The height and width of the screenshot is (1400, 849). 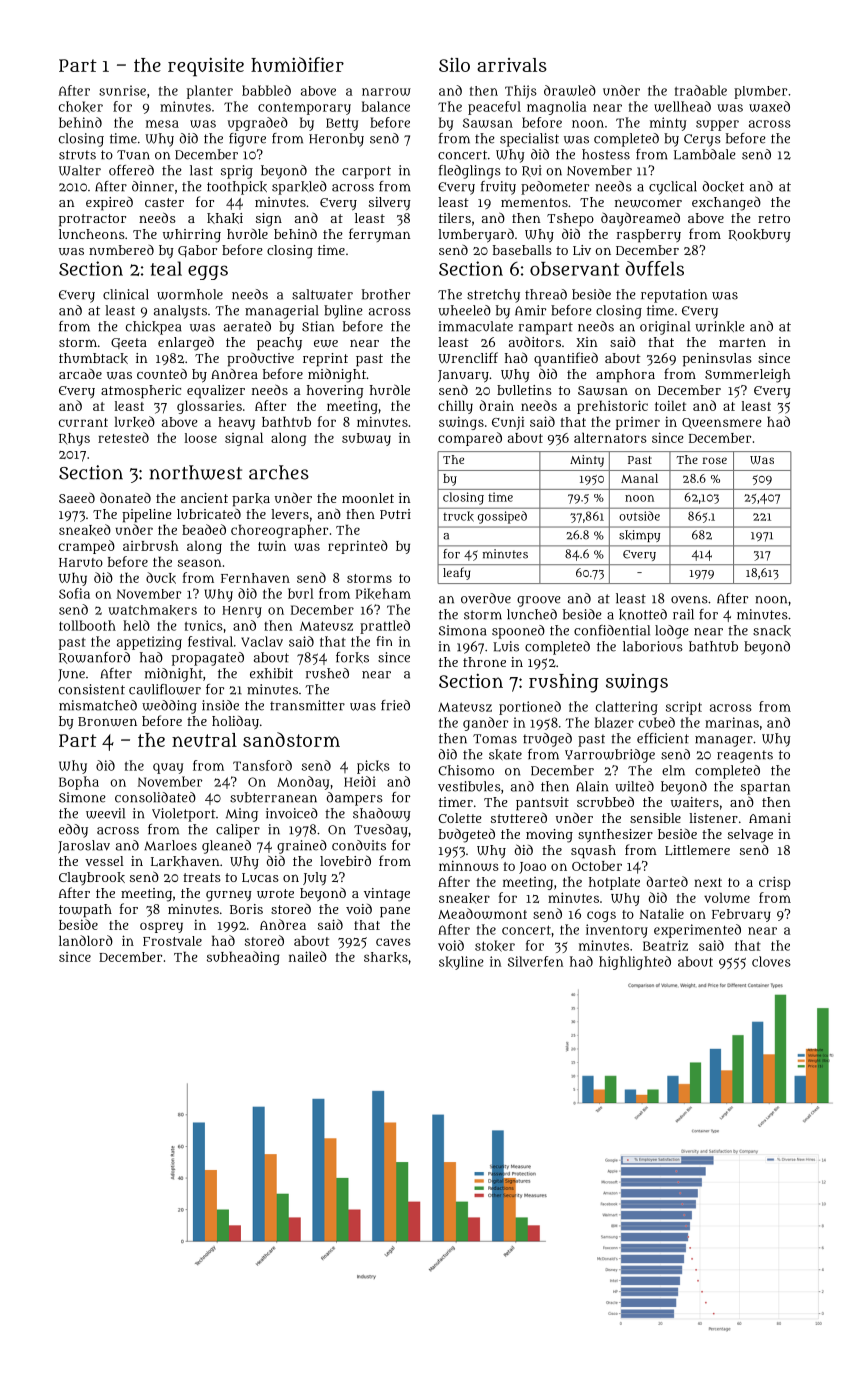 What do you see at coordinates (614, 722) in the screenshot?
I see `blazer` at bounding box center [614, 722].
